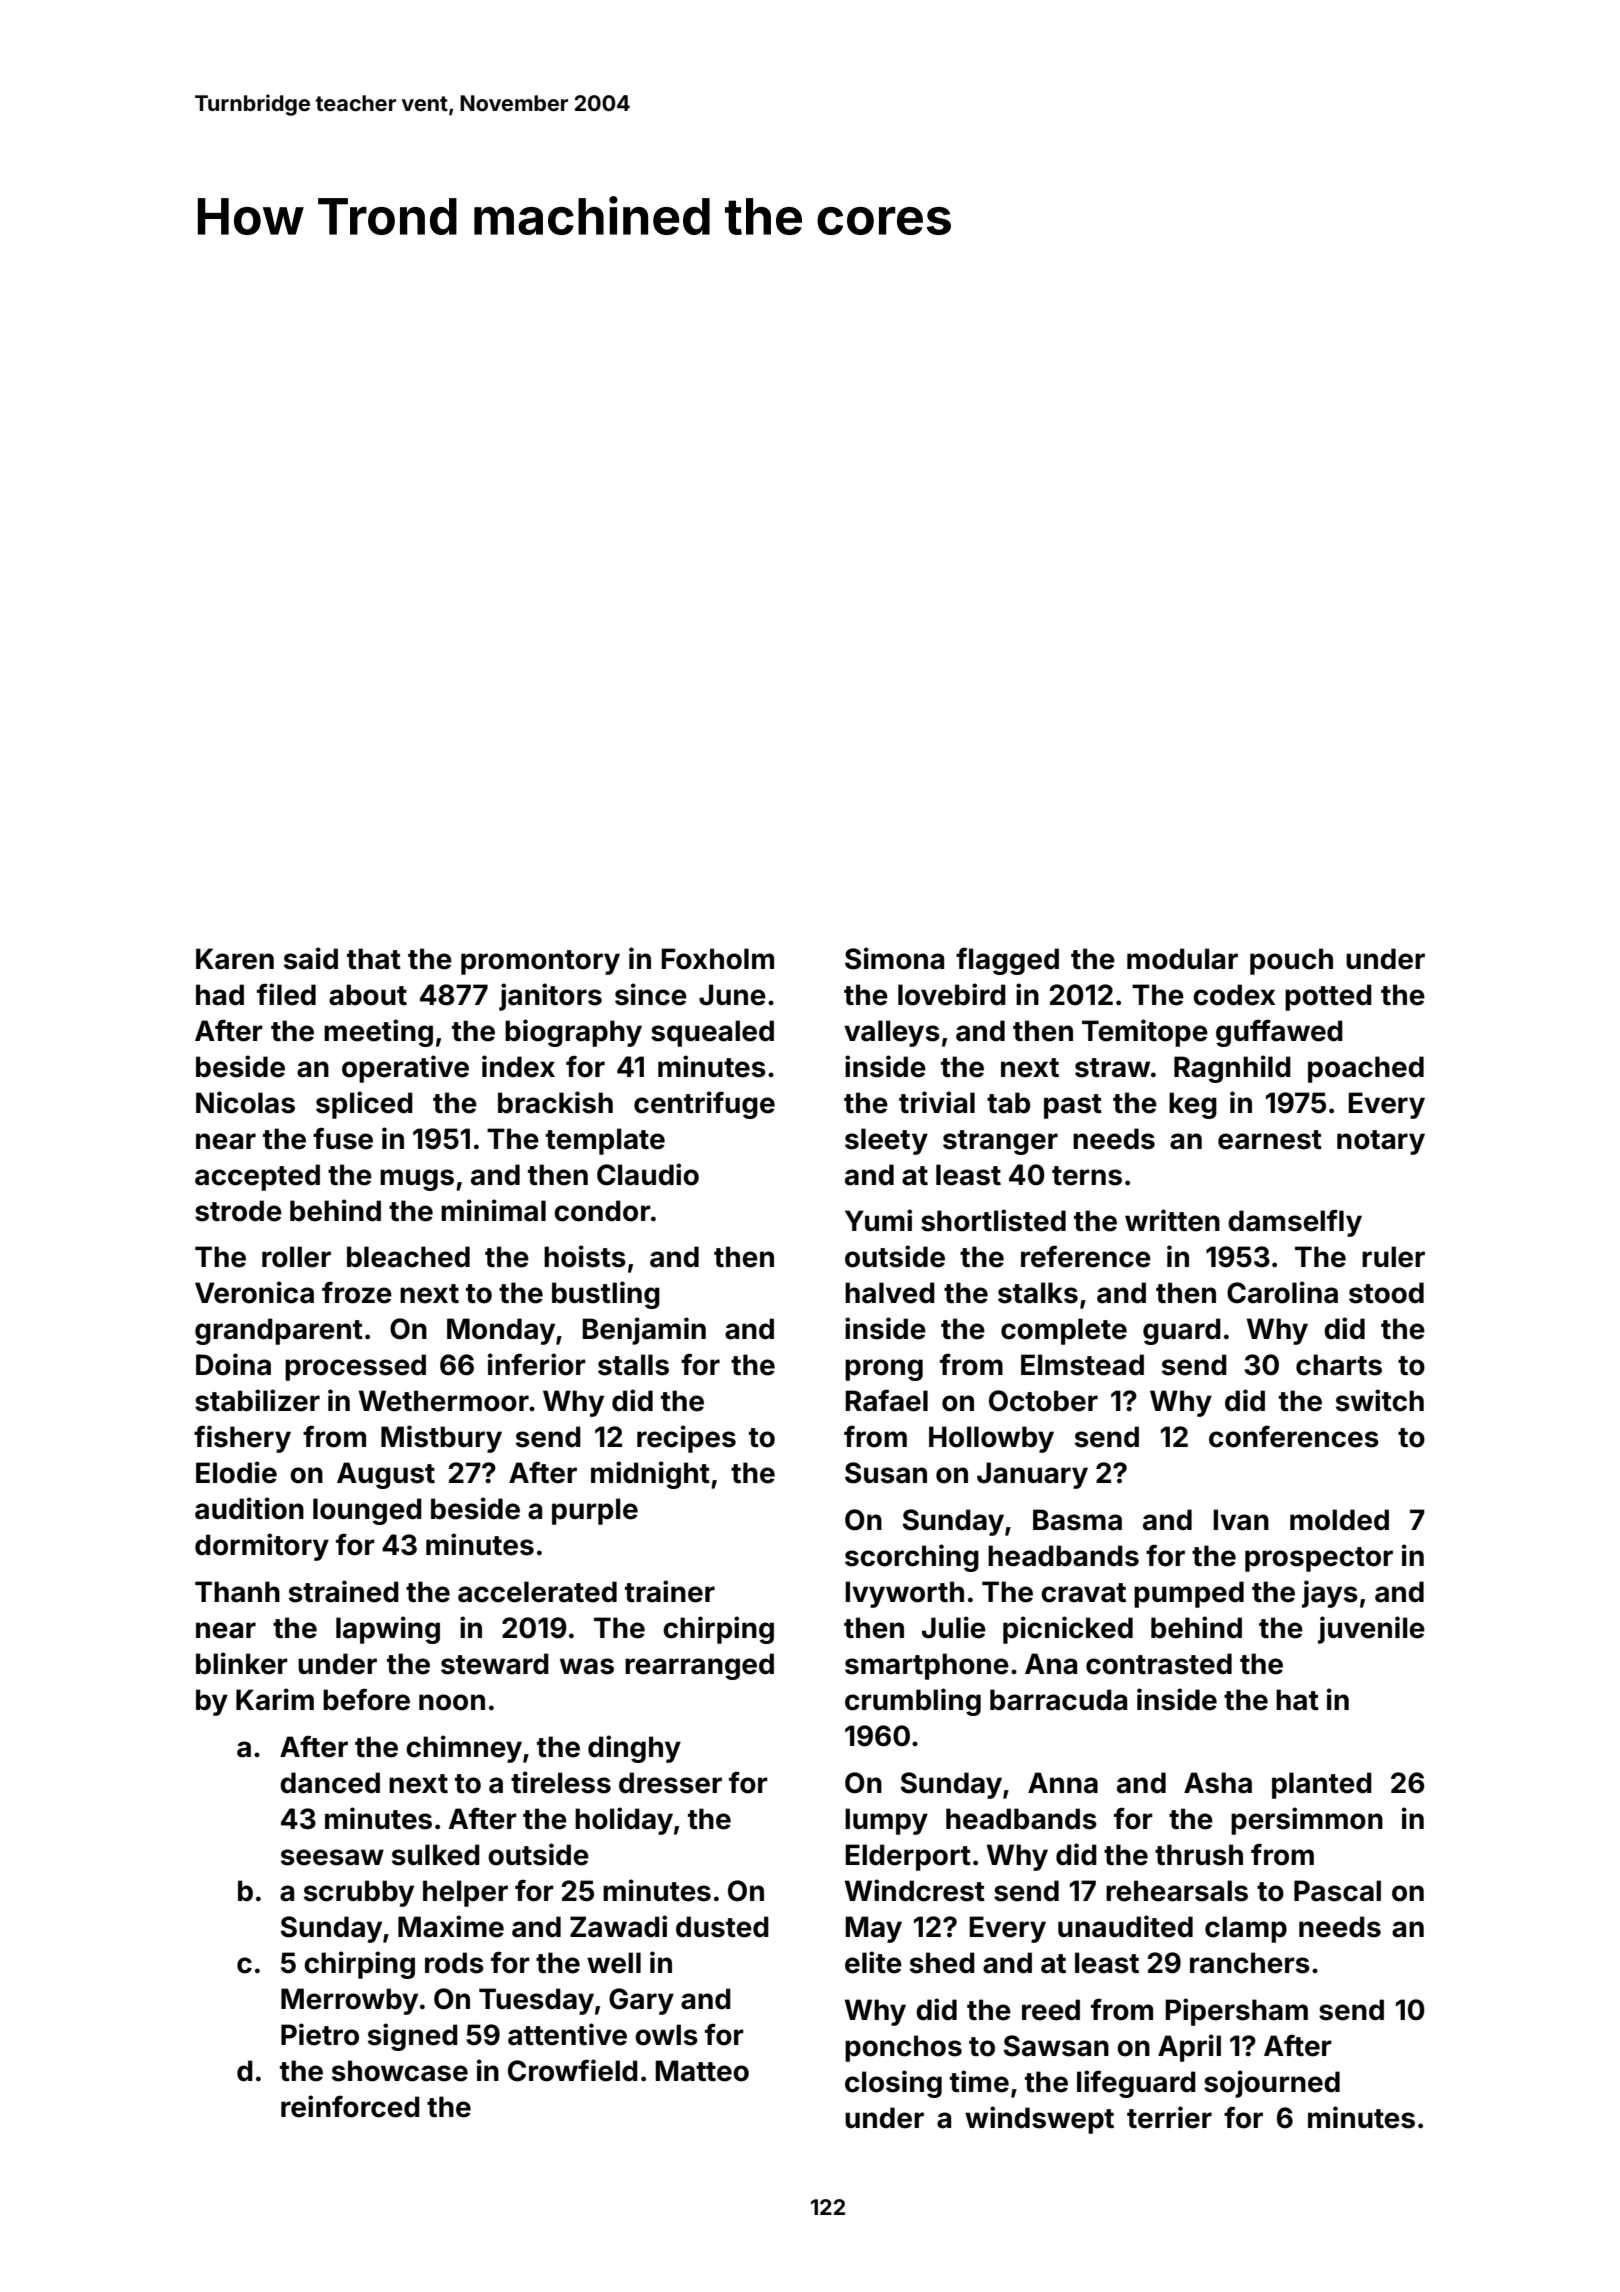  What do you see at coordinates (904, 1594) in the image?
I see `Ivyworth` at bounding box center [904, 1594].
